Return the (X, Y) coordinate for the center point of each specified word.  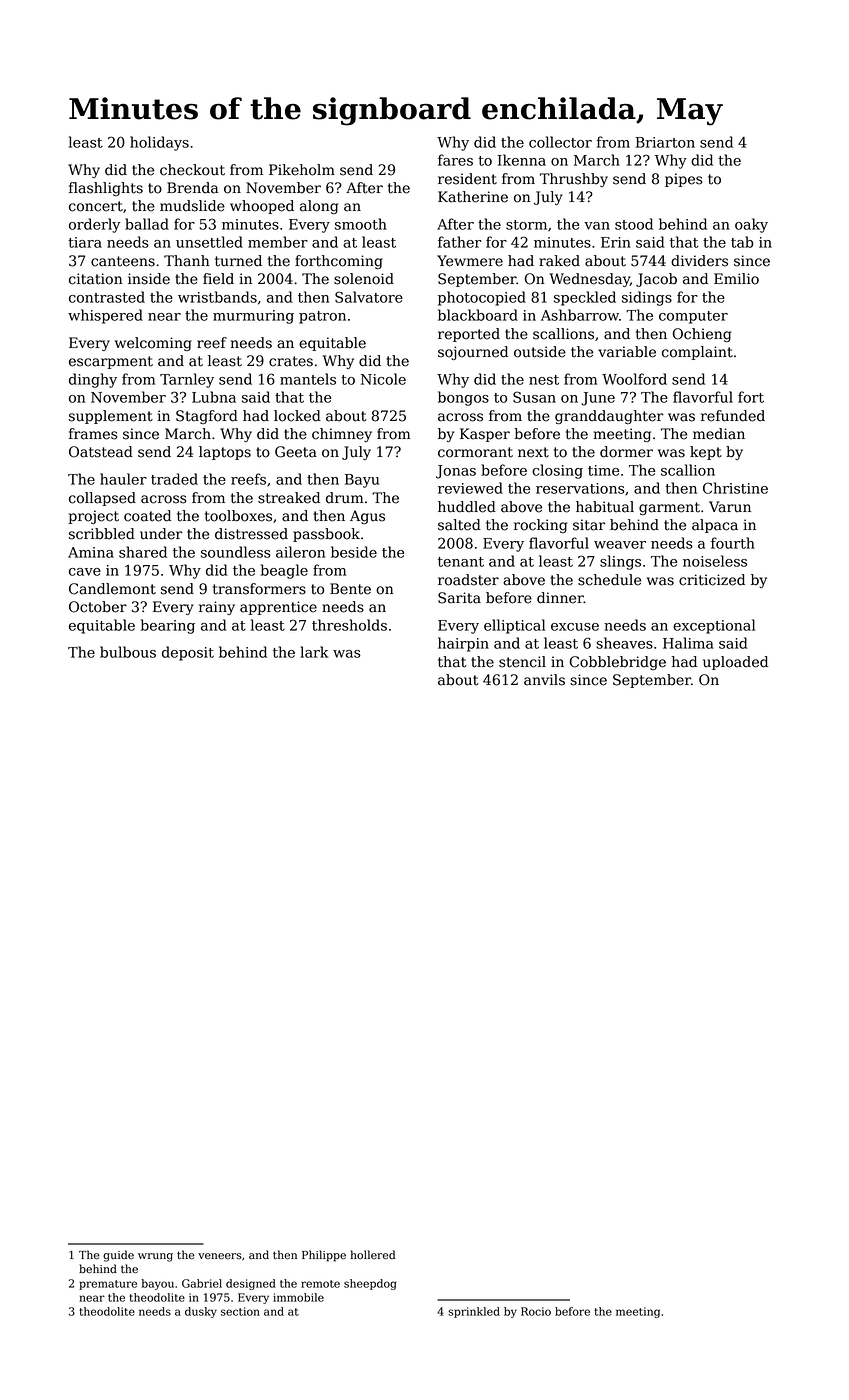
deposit (188, 653)
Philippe (324, 1256)
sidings (647, 298)
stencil (522, 662)
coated (147, 516)
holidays (159, 143)
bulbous (128, 652)
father (459, 242)
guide (118, 1256)
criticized (712, 580)
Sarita (459, 598)
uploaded (735, 663)
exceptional (714, 626)
